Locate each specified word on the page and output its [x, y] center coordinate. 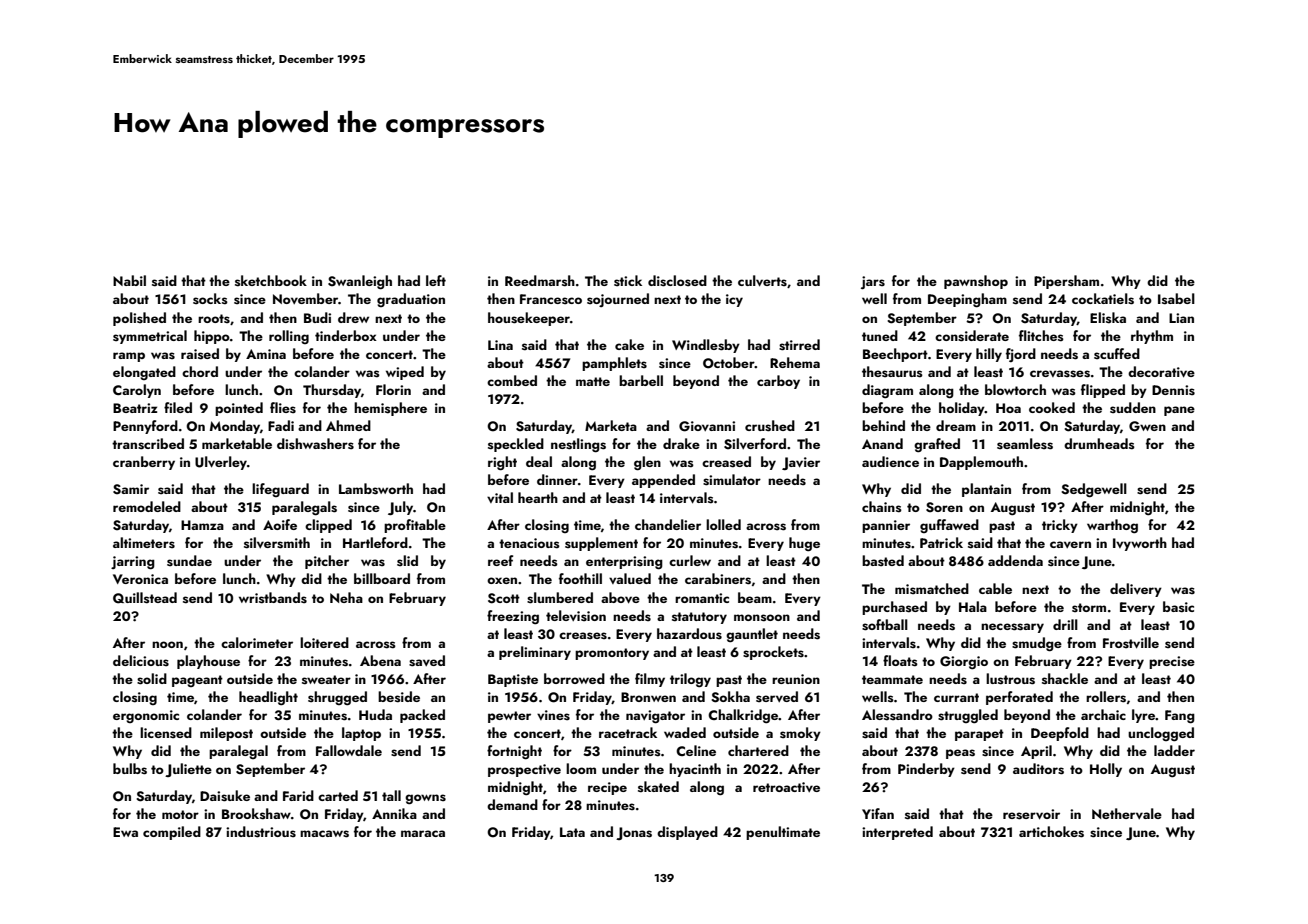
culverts [762, 281]
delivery [1136, 590]
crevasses [1060, 374]
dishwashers [315, 444]
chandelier [668, 524]
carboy [778, 382]
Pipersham [1066, 282]
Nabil [129, 280]
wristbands [273, 598]
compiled [172, 833]
